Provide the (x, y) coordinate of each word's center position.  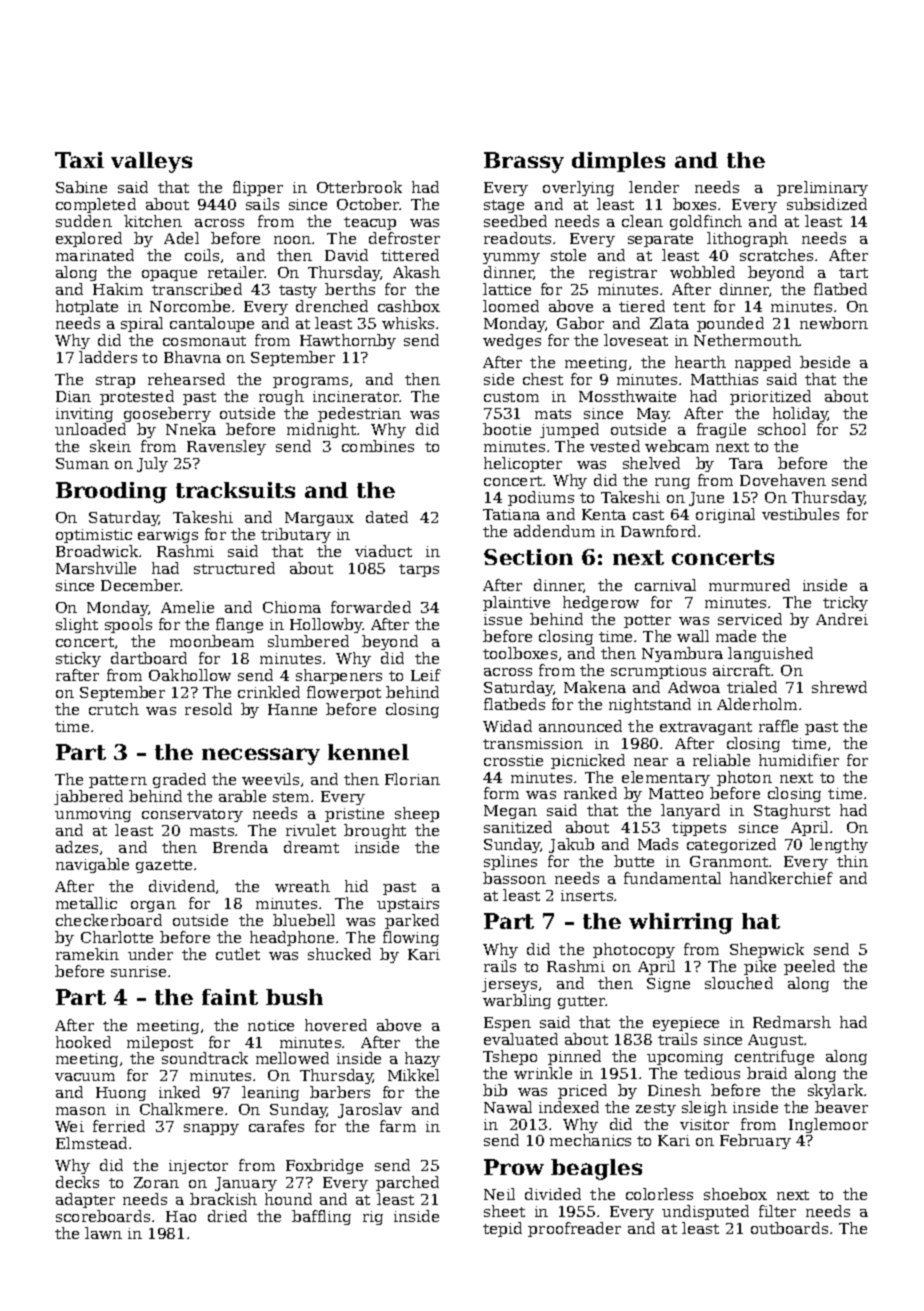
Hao (181, 1216)
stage (504, 206)
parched (407, 1183)
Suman (82, 463)
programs (310, 382)
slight (77, 625)
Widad (507, 726)
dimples (618, 162)
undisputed (705, 1212)
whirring (681, 923)
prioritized (770, 397)
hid (356, 886)
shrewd (839, 687)
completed (96, 205)
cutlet (238, 954)
